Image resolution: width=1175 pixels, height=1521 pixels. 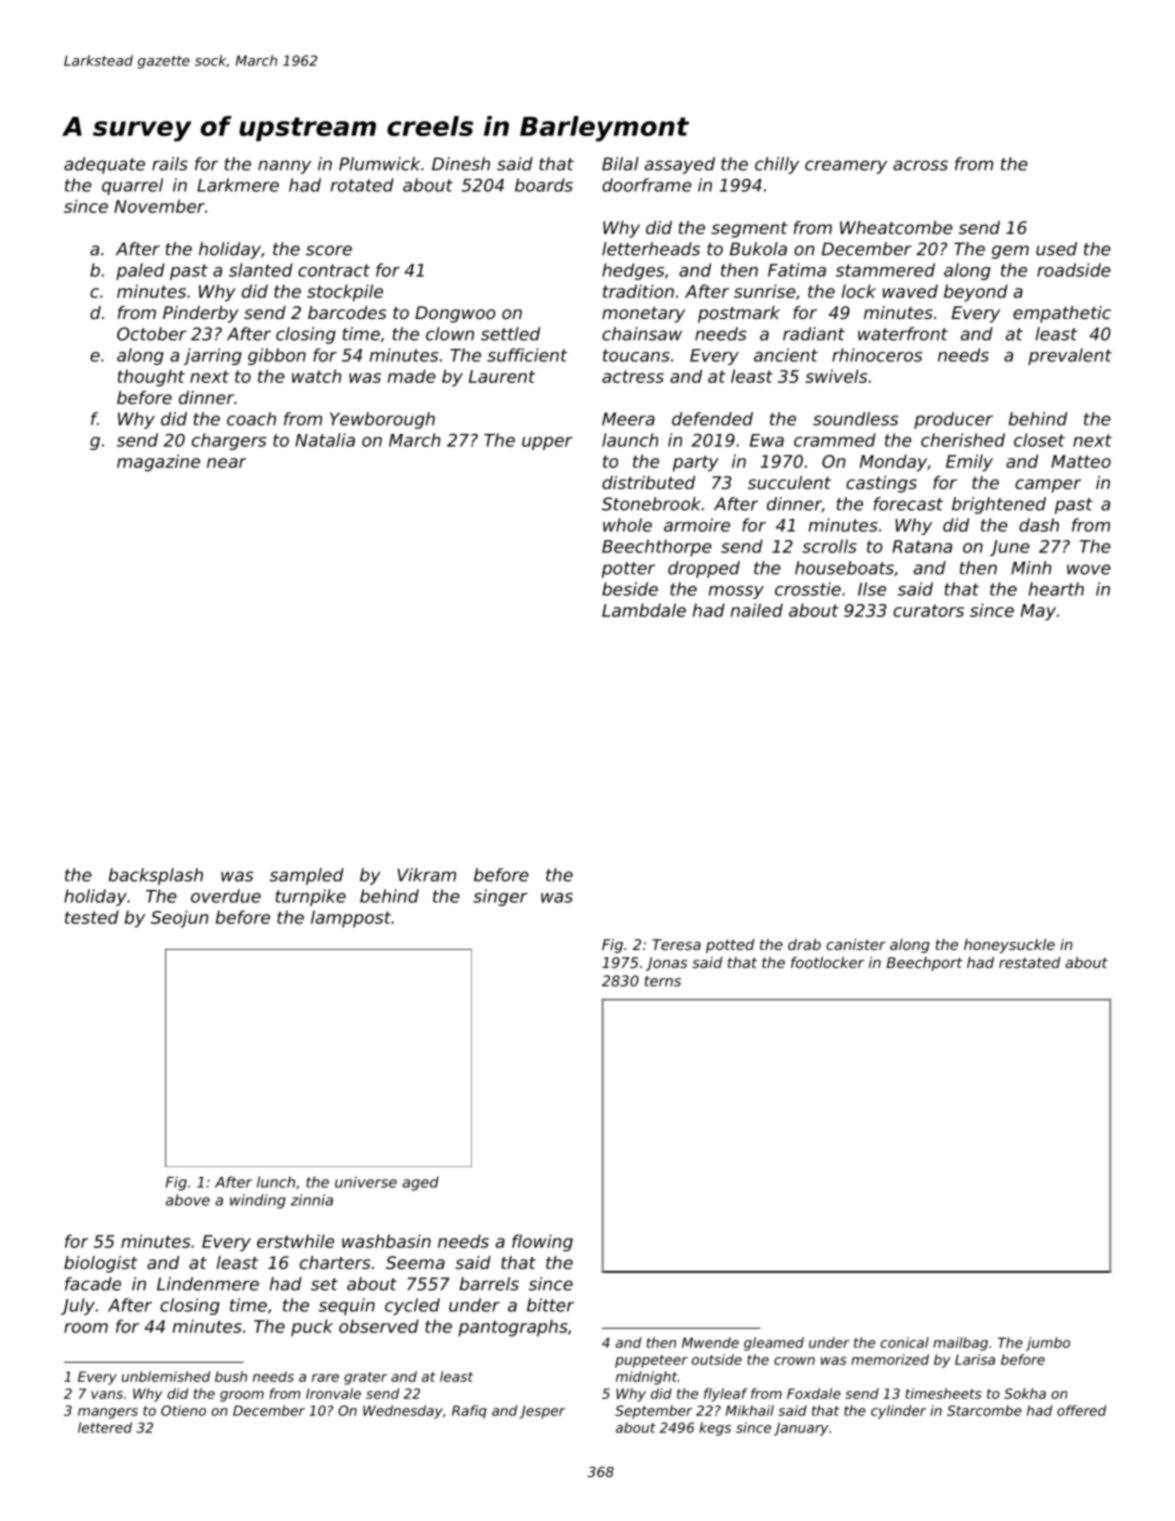 I want to click on backsplash, so click(x=156, y=876).
